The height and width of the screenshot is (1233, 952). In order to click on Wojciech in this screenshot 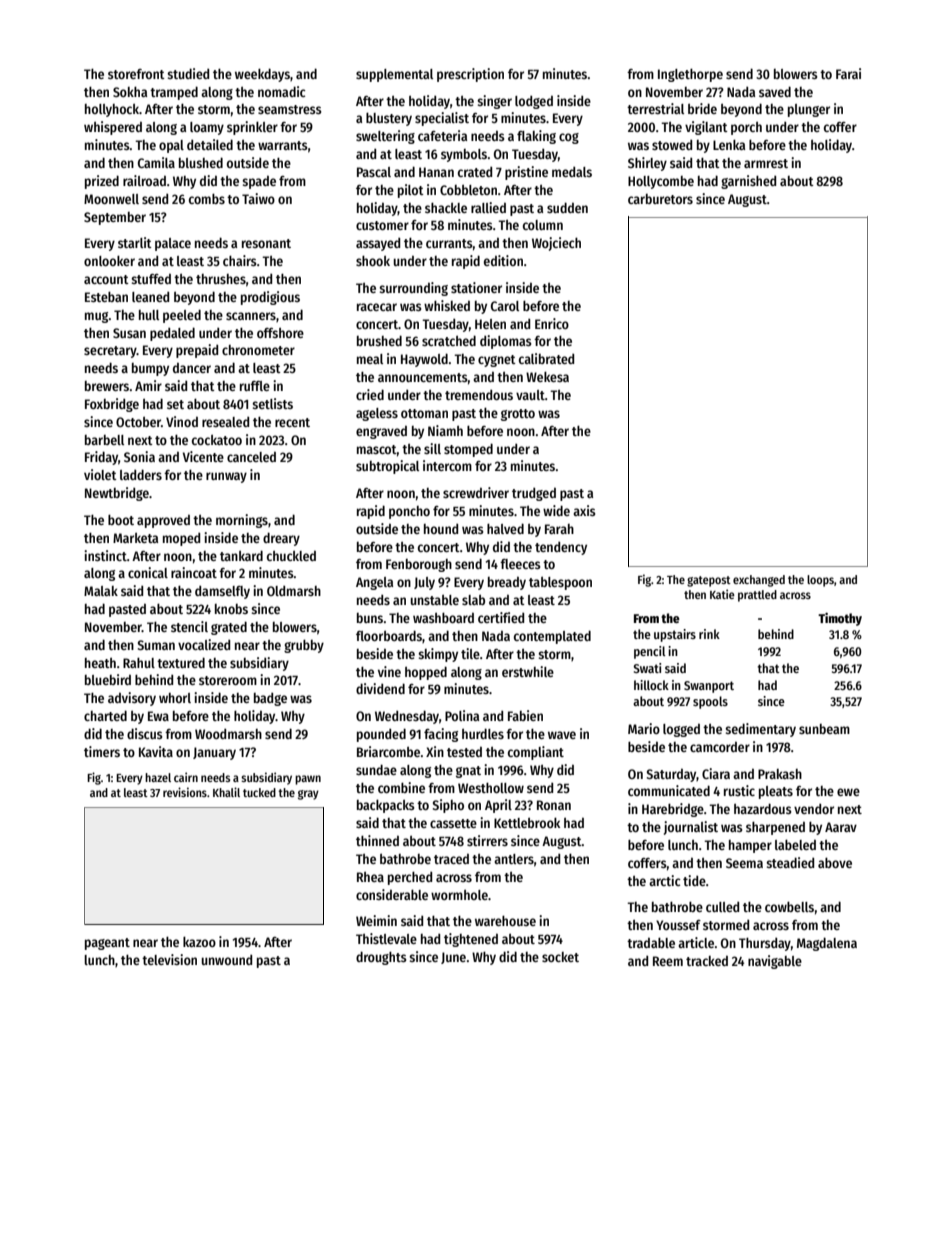, I will do `click(556, 244)`.
